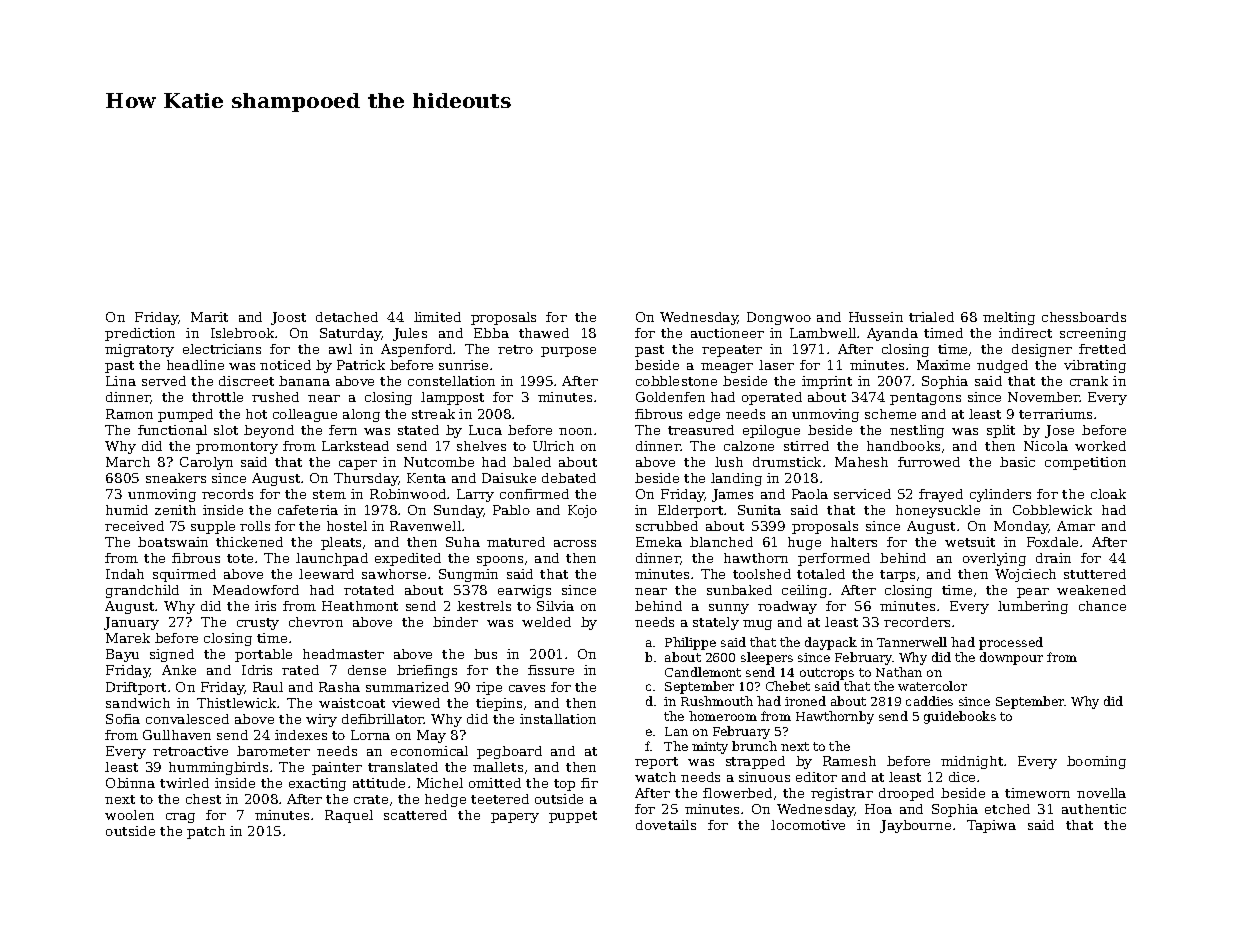  What do you see at coordinates (960, 717) in the screenshot?
I see `guidebooks` at bounding box center [960, 717].
